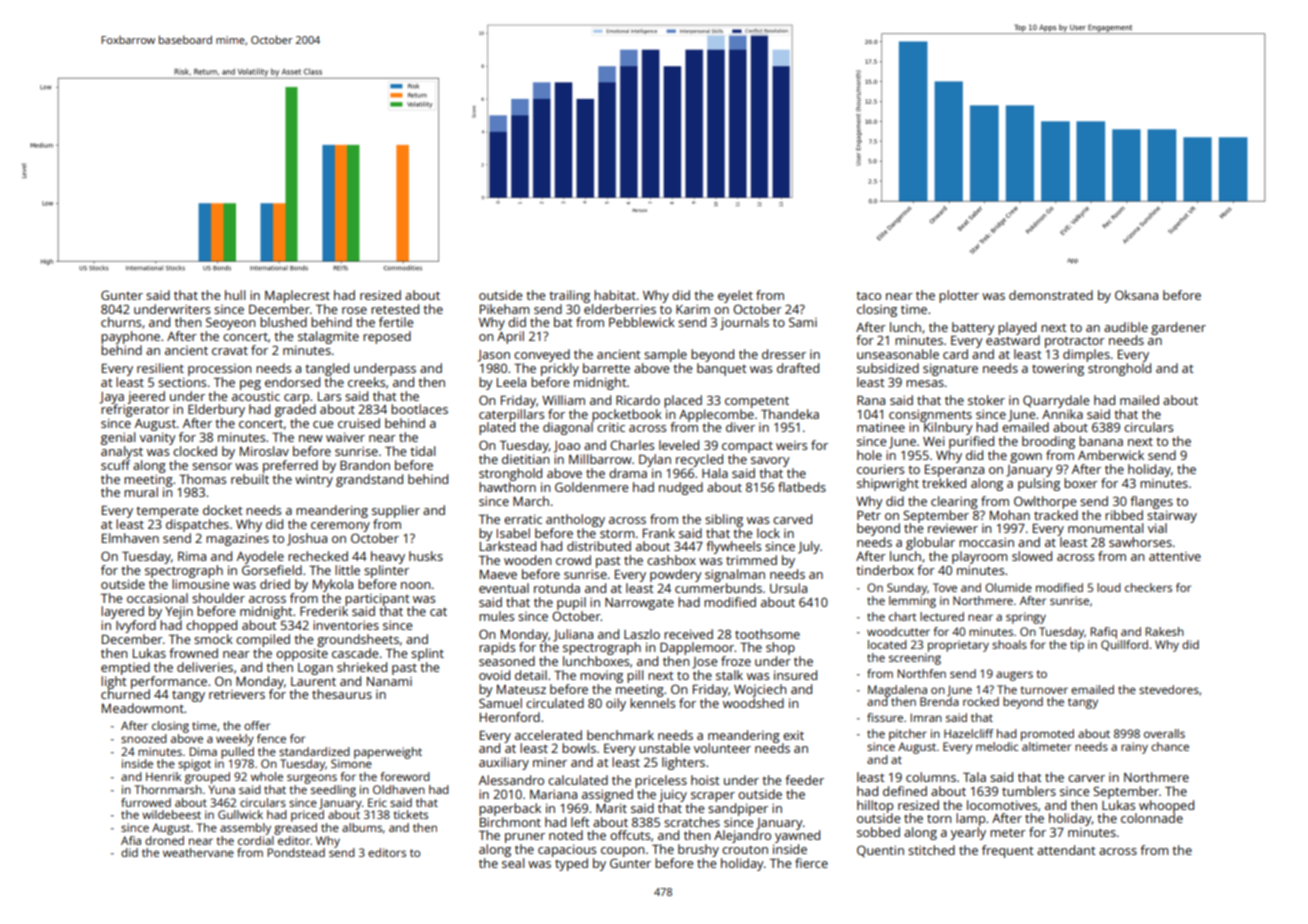 This document has height=924, width=1308. Describe the element at coordinates (327, 369) in the document. I see `tangled` at that location.
